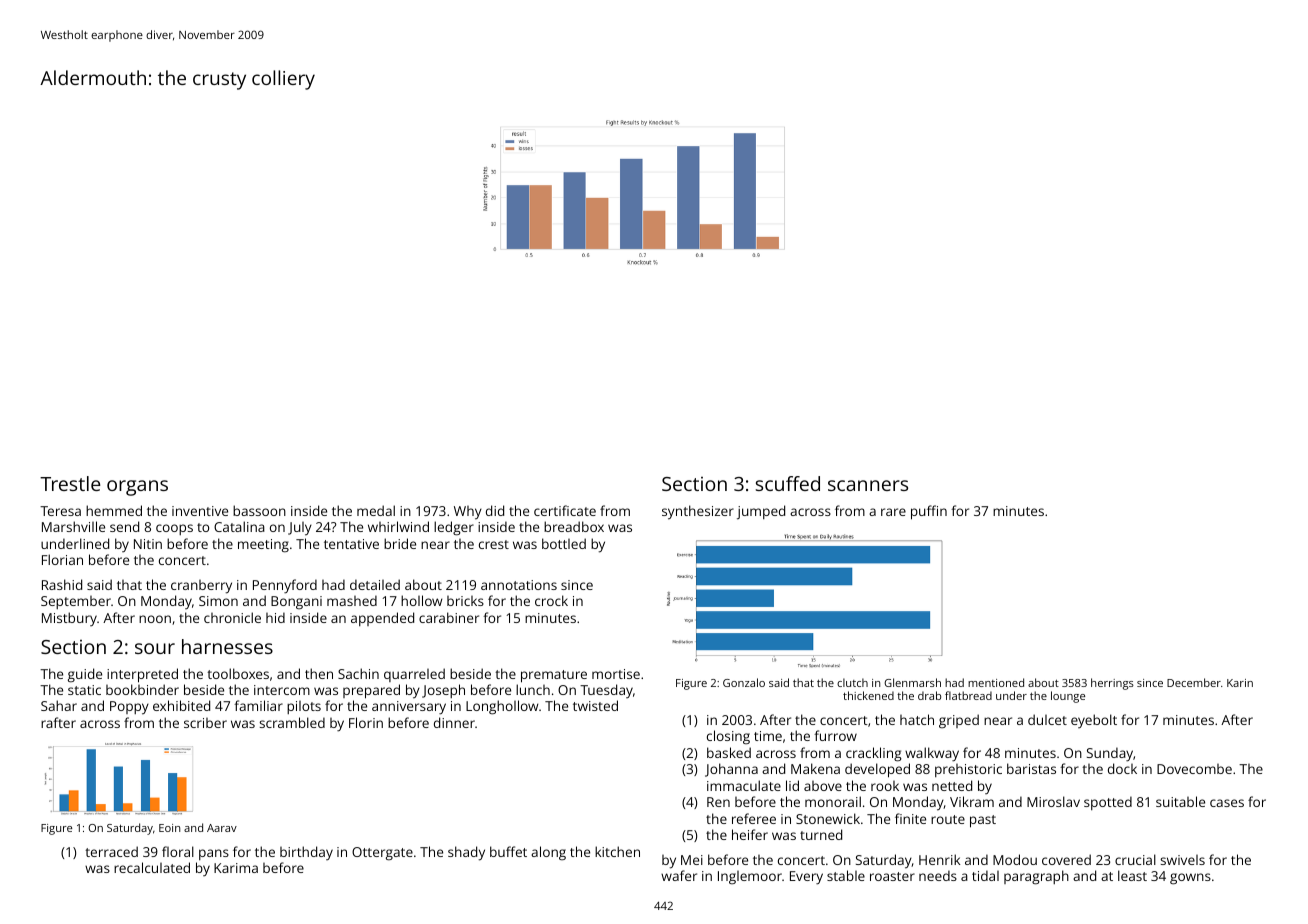 The width and height of the screenshot is (1308, 924). Describe the element at coordinates (718, 802) in the screenshot. I see `Ren` at that location.
